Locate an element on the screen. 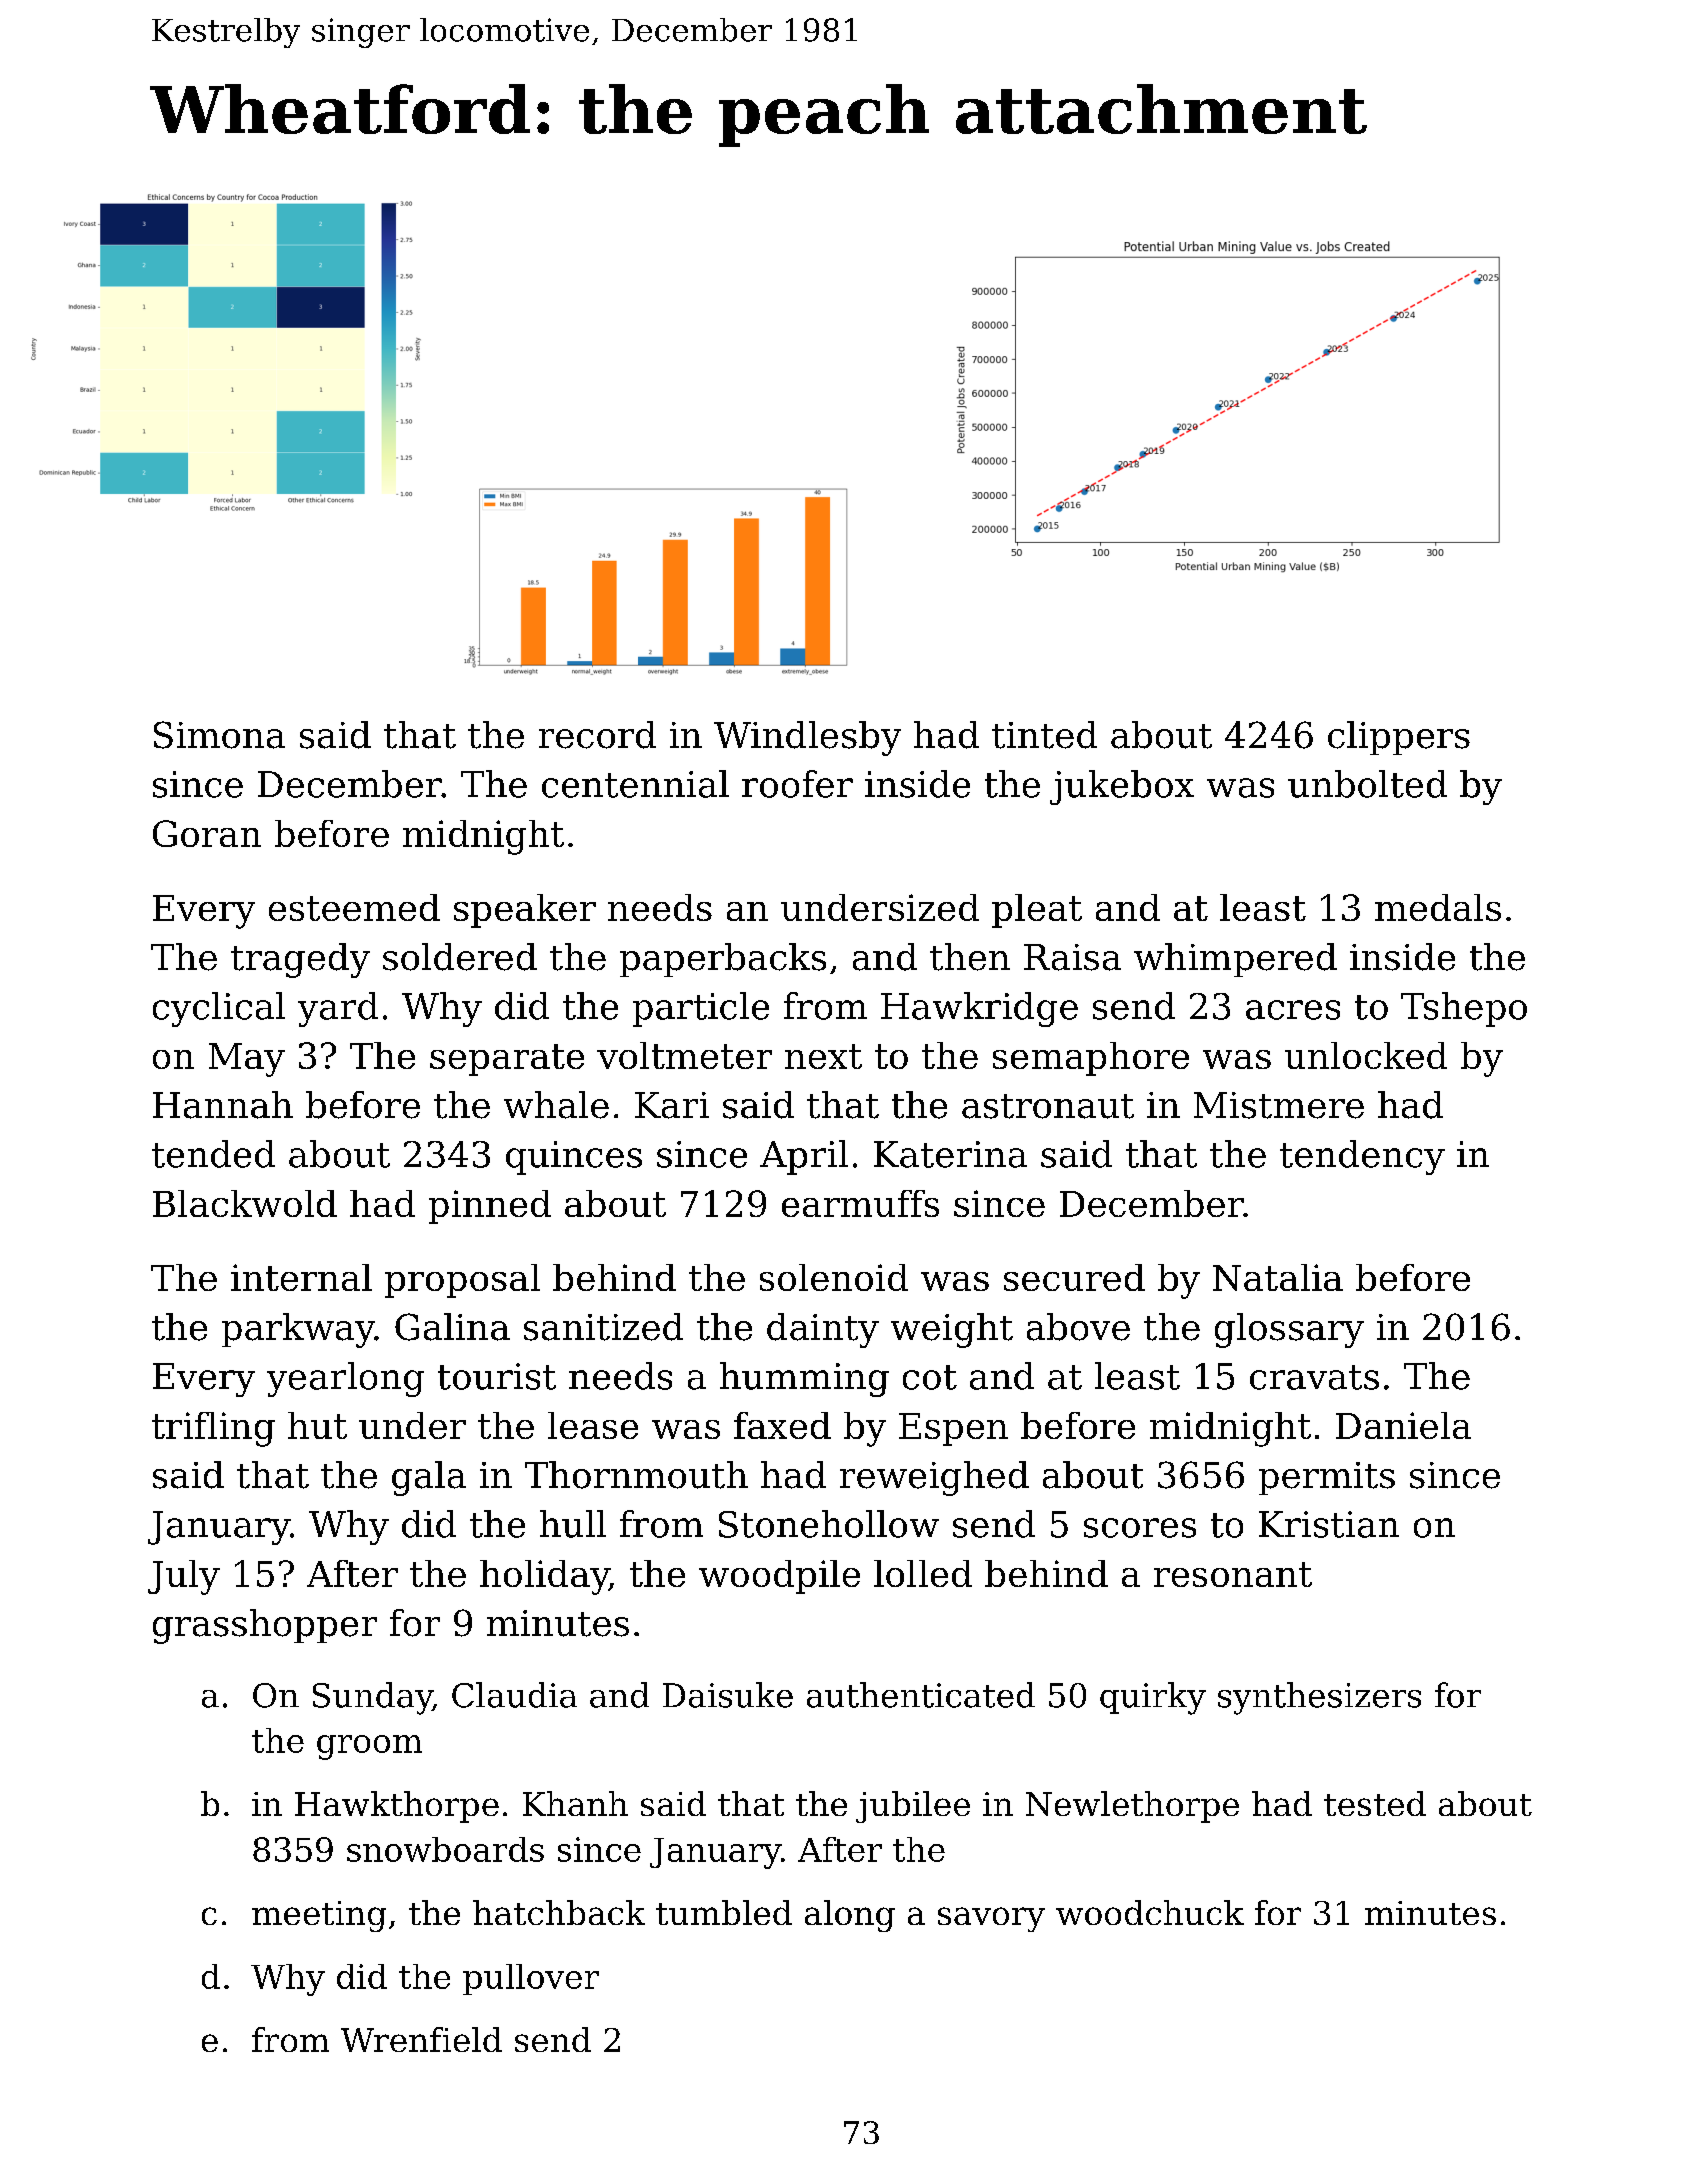 This screenshot has width=1683, height=2178. dainty is located at coordinates (823, 1330).
